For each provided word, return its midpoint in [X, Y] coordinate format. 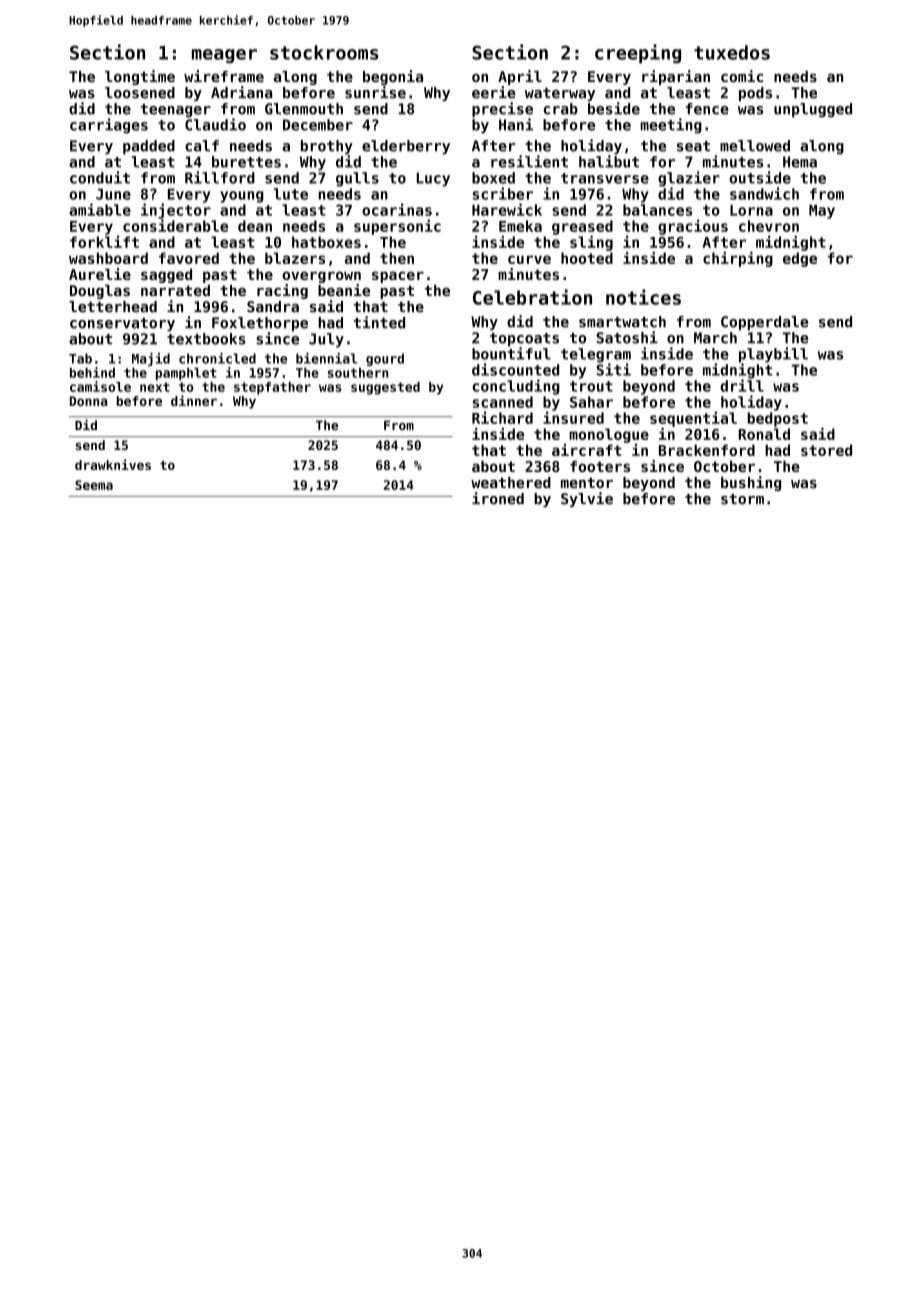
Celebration [532, 297]
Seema [94, 485]
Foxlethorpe [260, 324]
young [242, 197]
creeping [638, 54]
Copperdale [764, 323]
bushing [751, 483]
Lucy [433, 179]
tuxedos [732, 52]
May [822, 212]
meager [224, 56]
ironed [498, 498]
